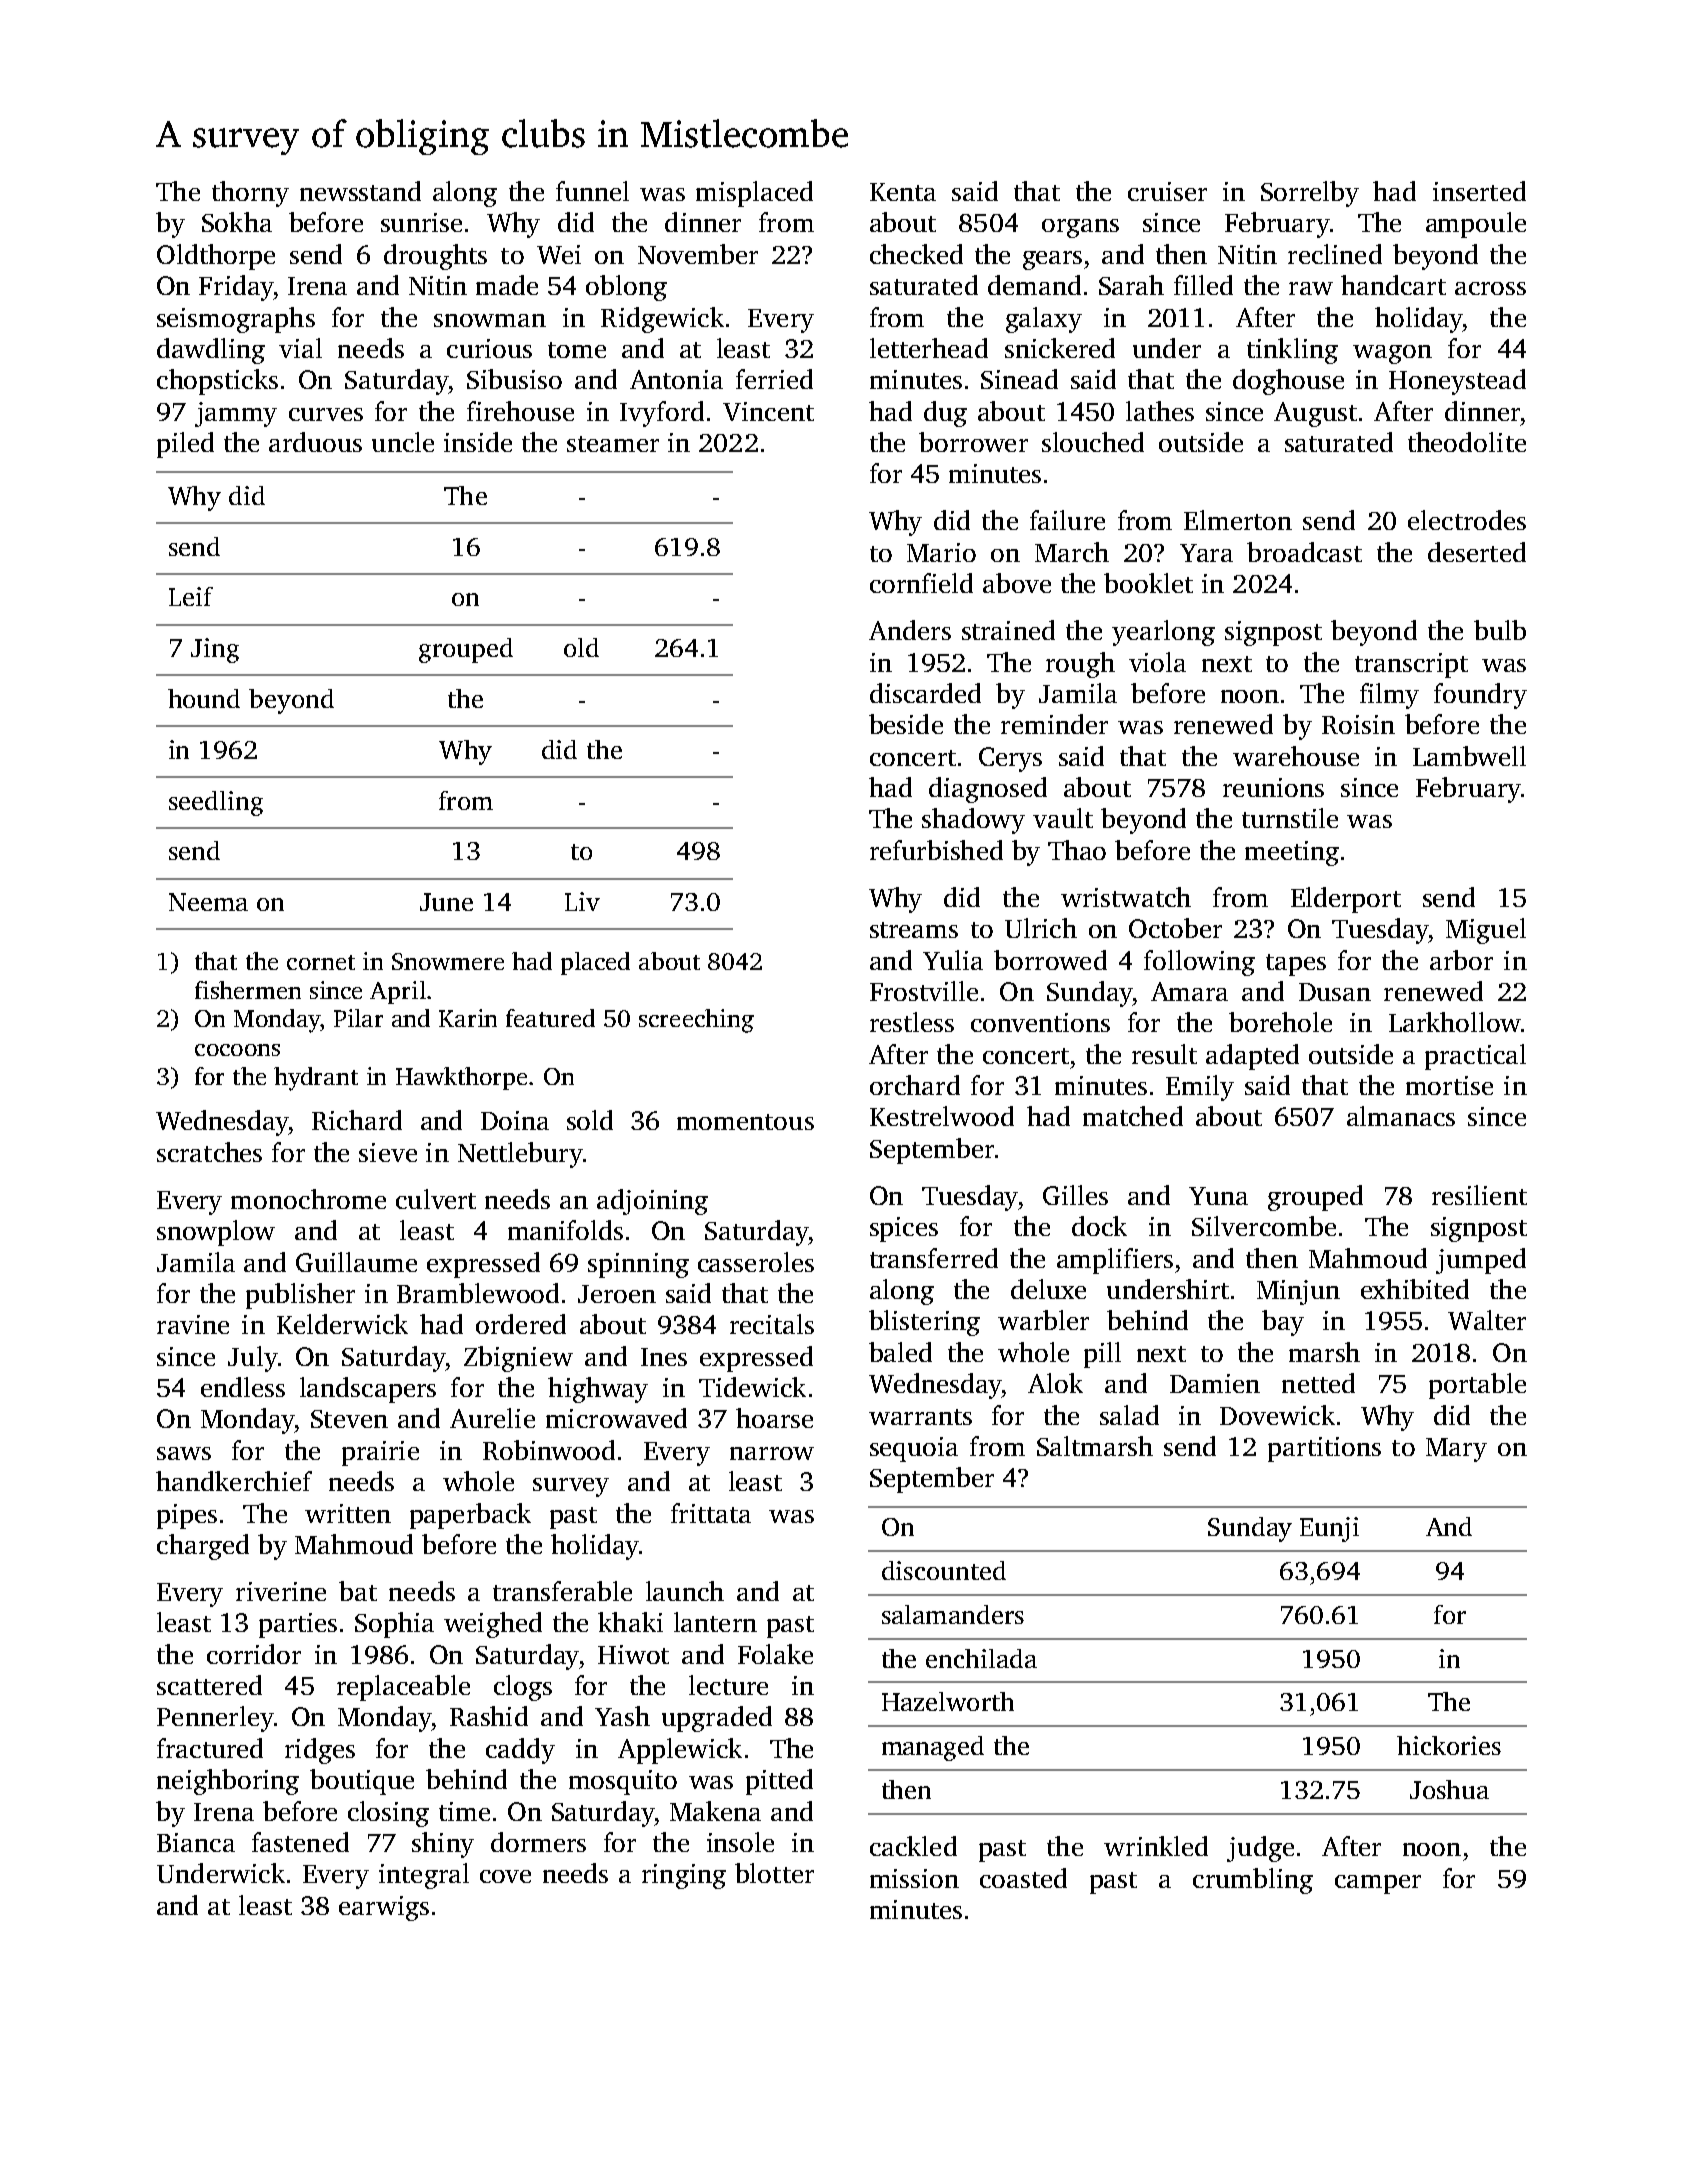 The image size is (1683, 2178). Describe the element at coordinates (916, 254) in the screenshot. I see `checked` at that location.
